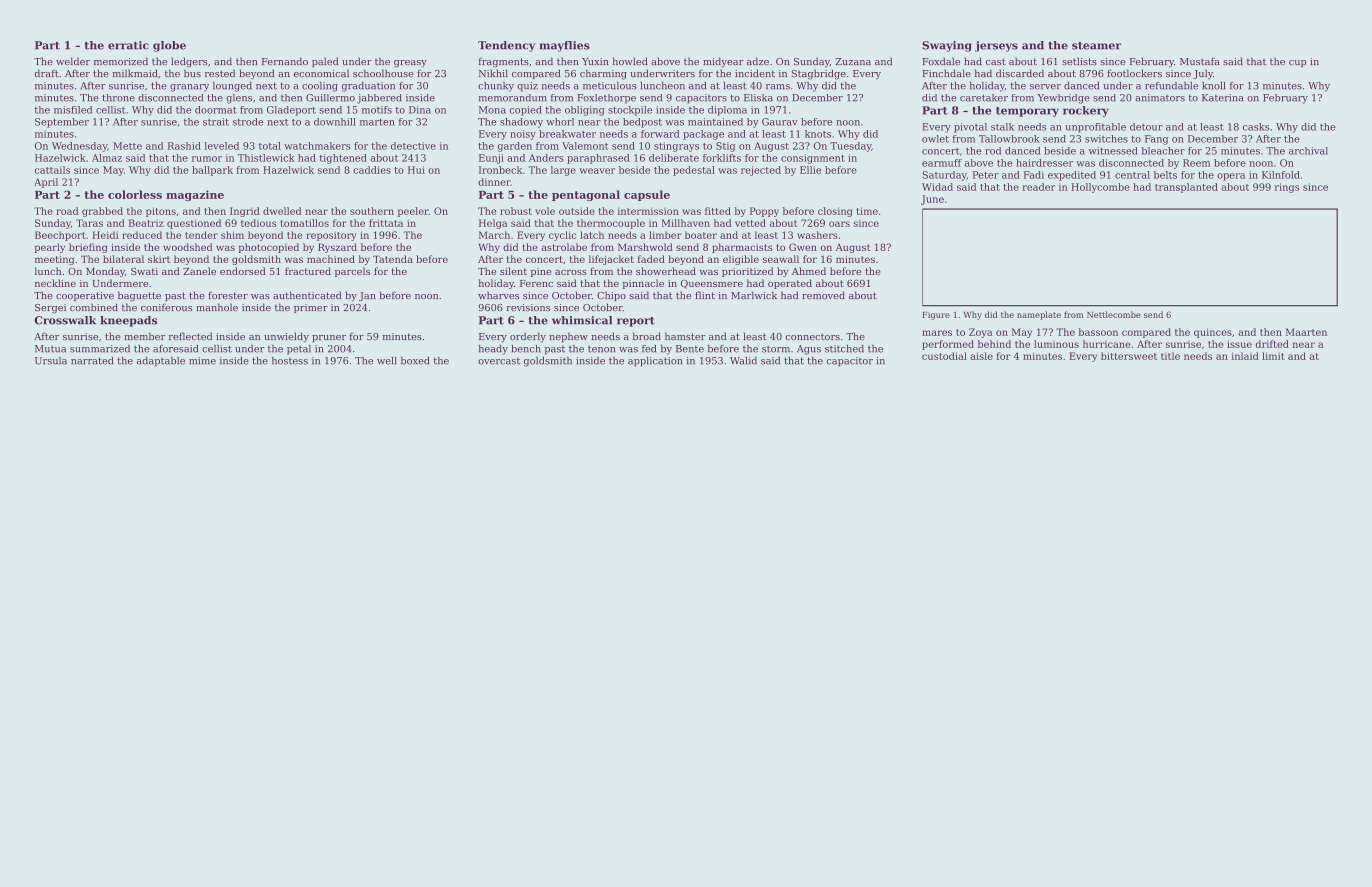  Describe the element at coordinates (1096, 46) in the screenshot. I see `steamer` at that location.
